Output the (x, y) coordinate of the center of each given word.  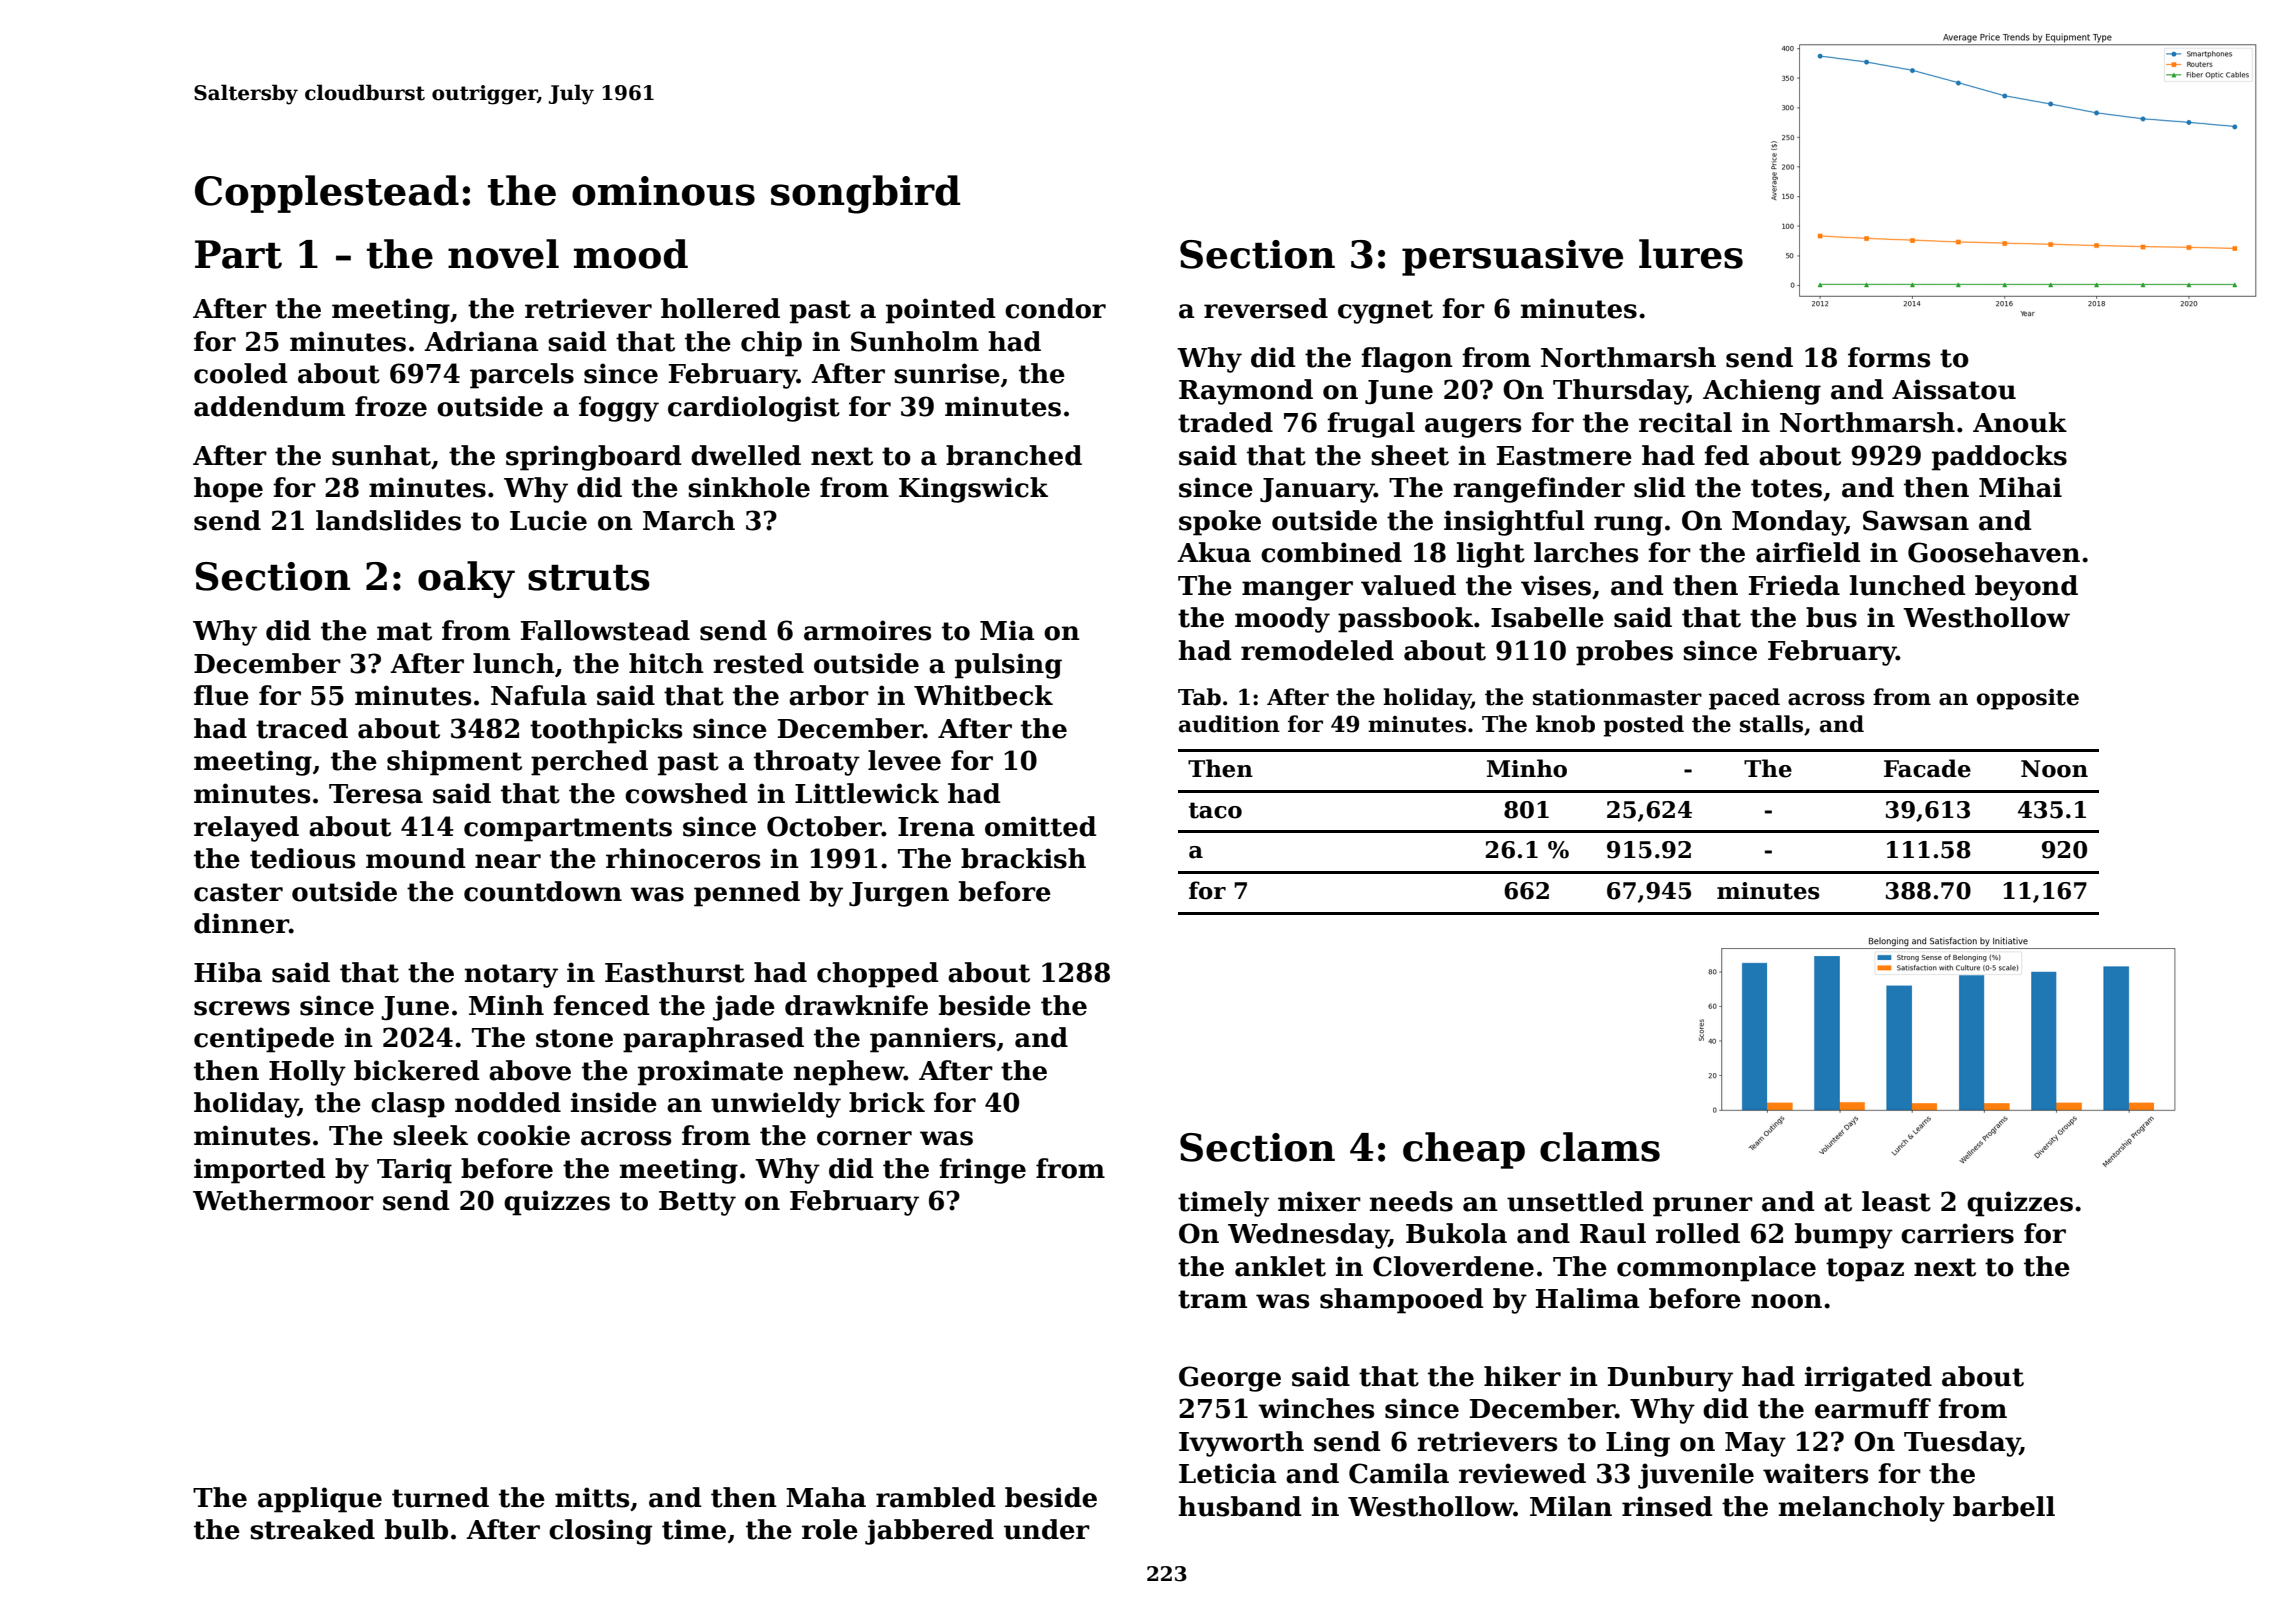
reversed (1266, 308)
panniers (933, 1040)
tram (1212, 1299)
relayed (246, 829)
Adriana (481, 341)
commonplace (1716, 1269)
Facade (1927, 768)
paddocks (1999, 458)
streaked (312, 1529)
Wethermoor (283, 1200)
